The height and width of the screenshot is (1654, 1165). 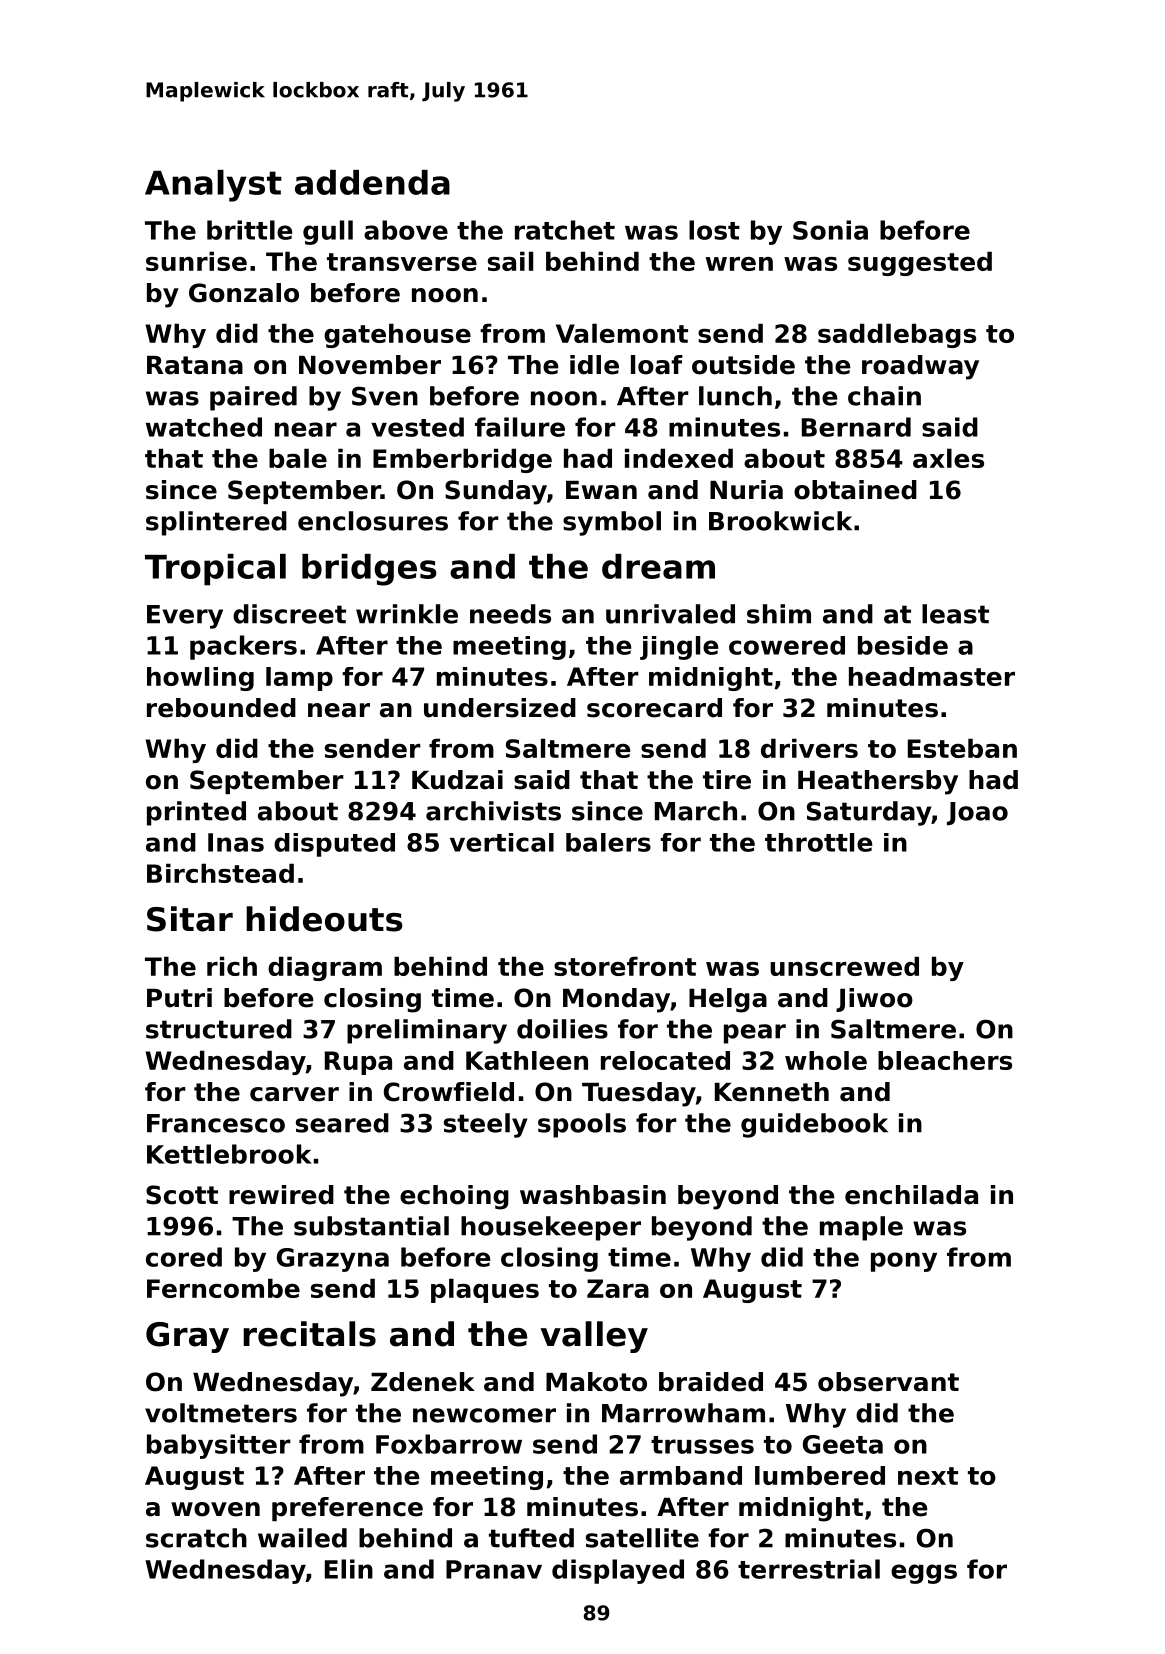 I want to click on Zara, so click(x=618, y=1288).
